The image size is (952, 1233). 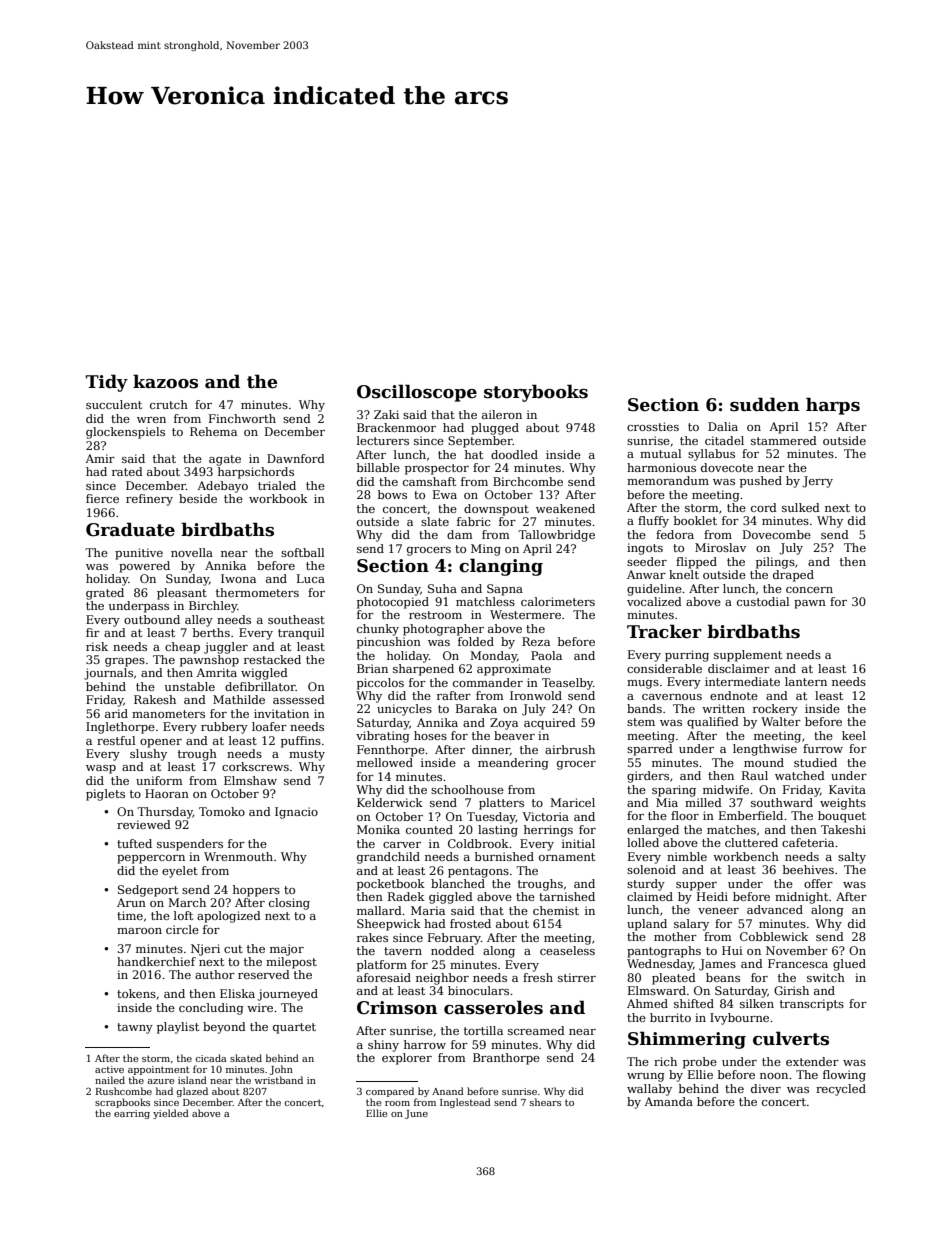 What do you see at coordinates (815, 762) in the screenshot?
I see `studied` at bounding box center [815, 762].
